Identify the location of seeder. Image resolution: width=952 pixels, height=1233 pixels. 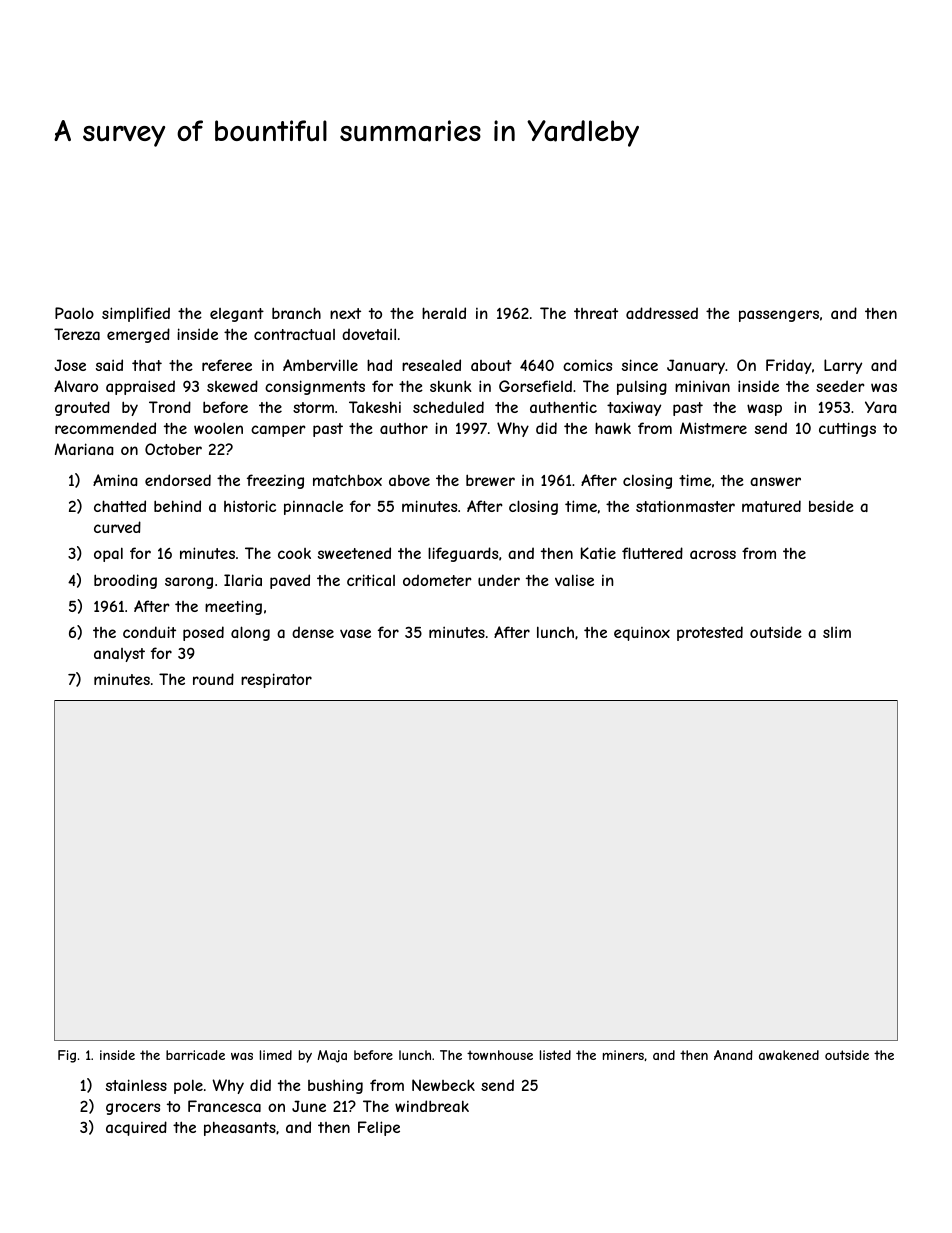
(840, 386).
